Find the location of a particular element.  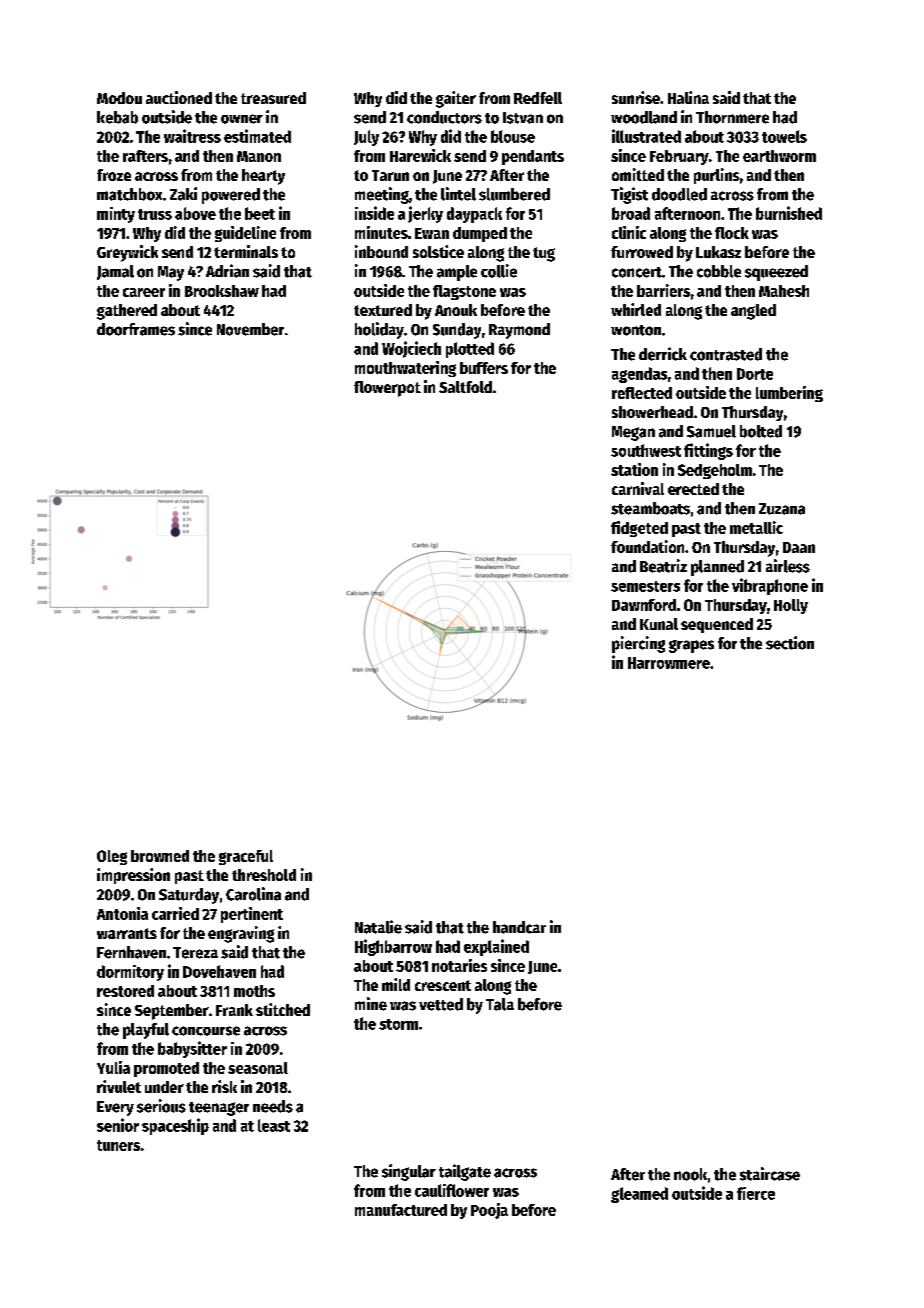

tuners is located at coordinates (118, 1145).
